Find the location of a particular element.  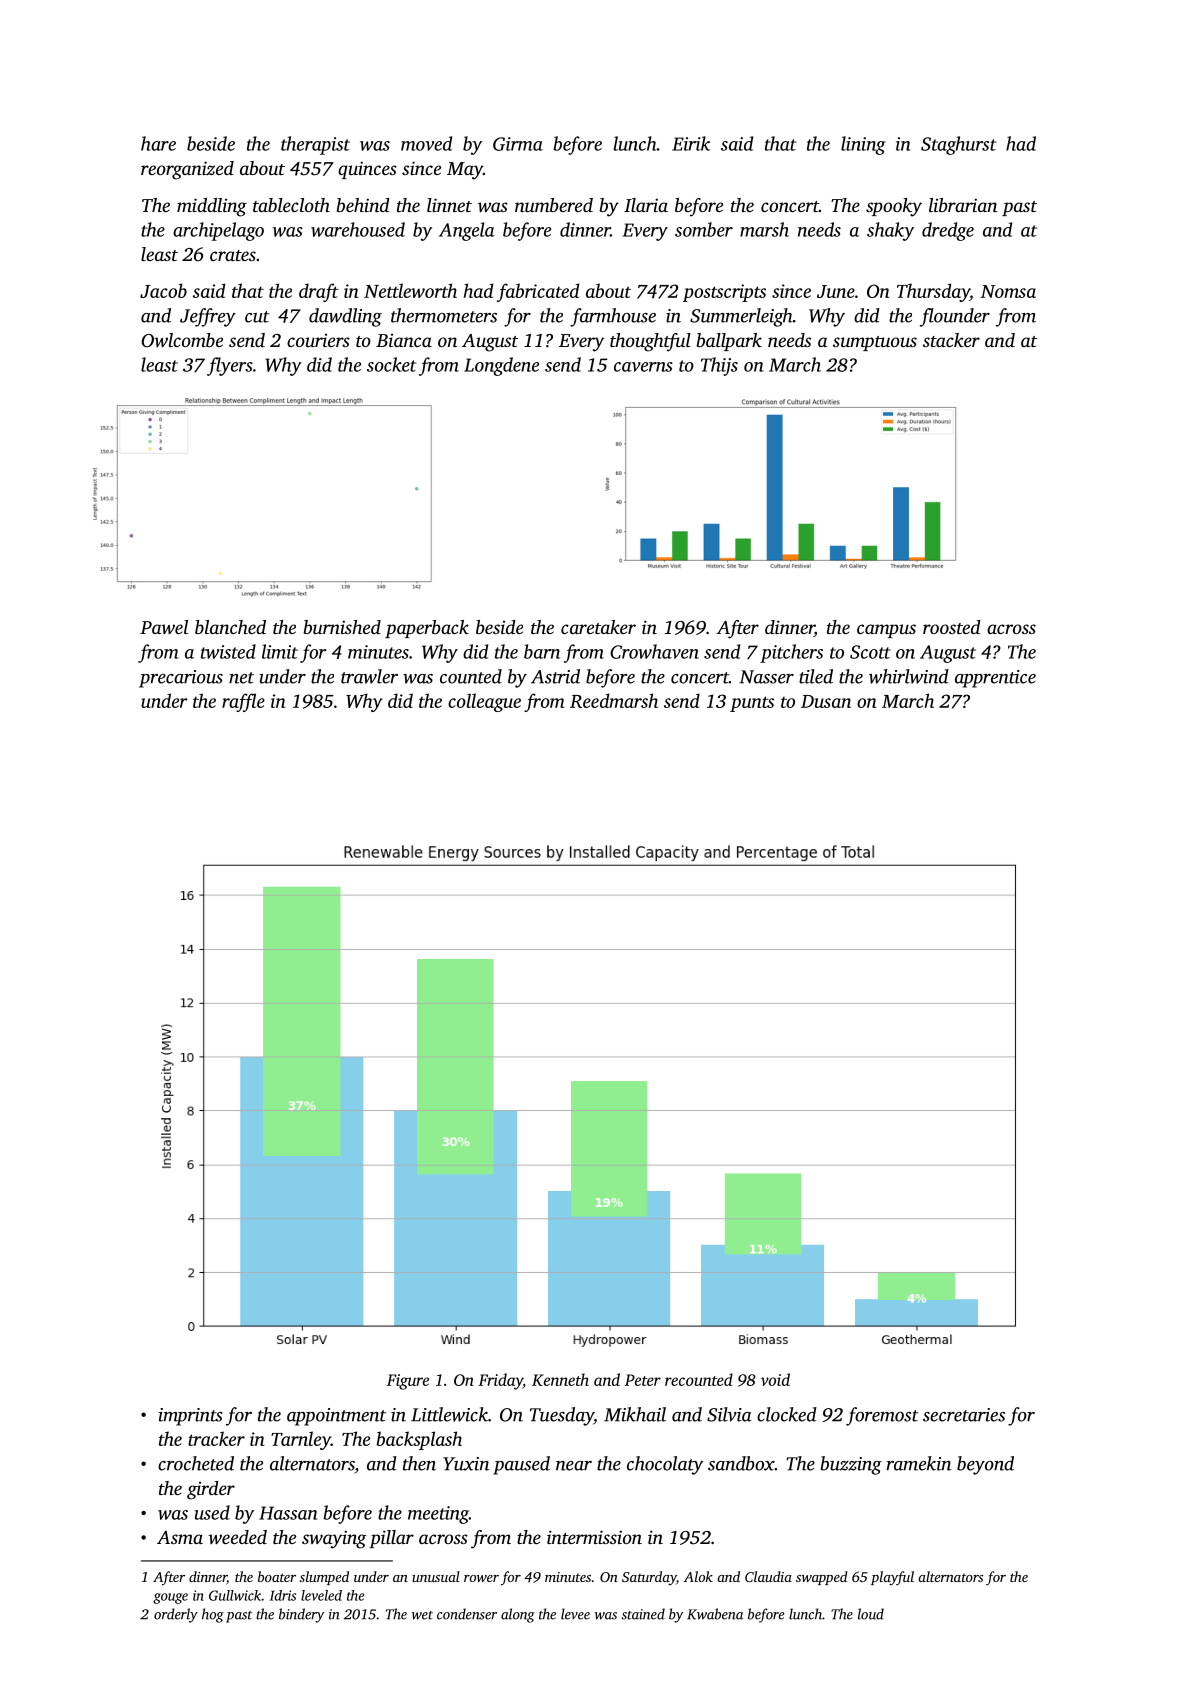

sumptuous is located at coordinates (875, 343).
